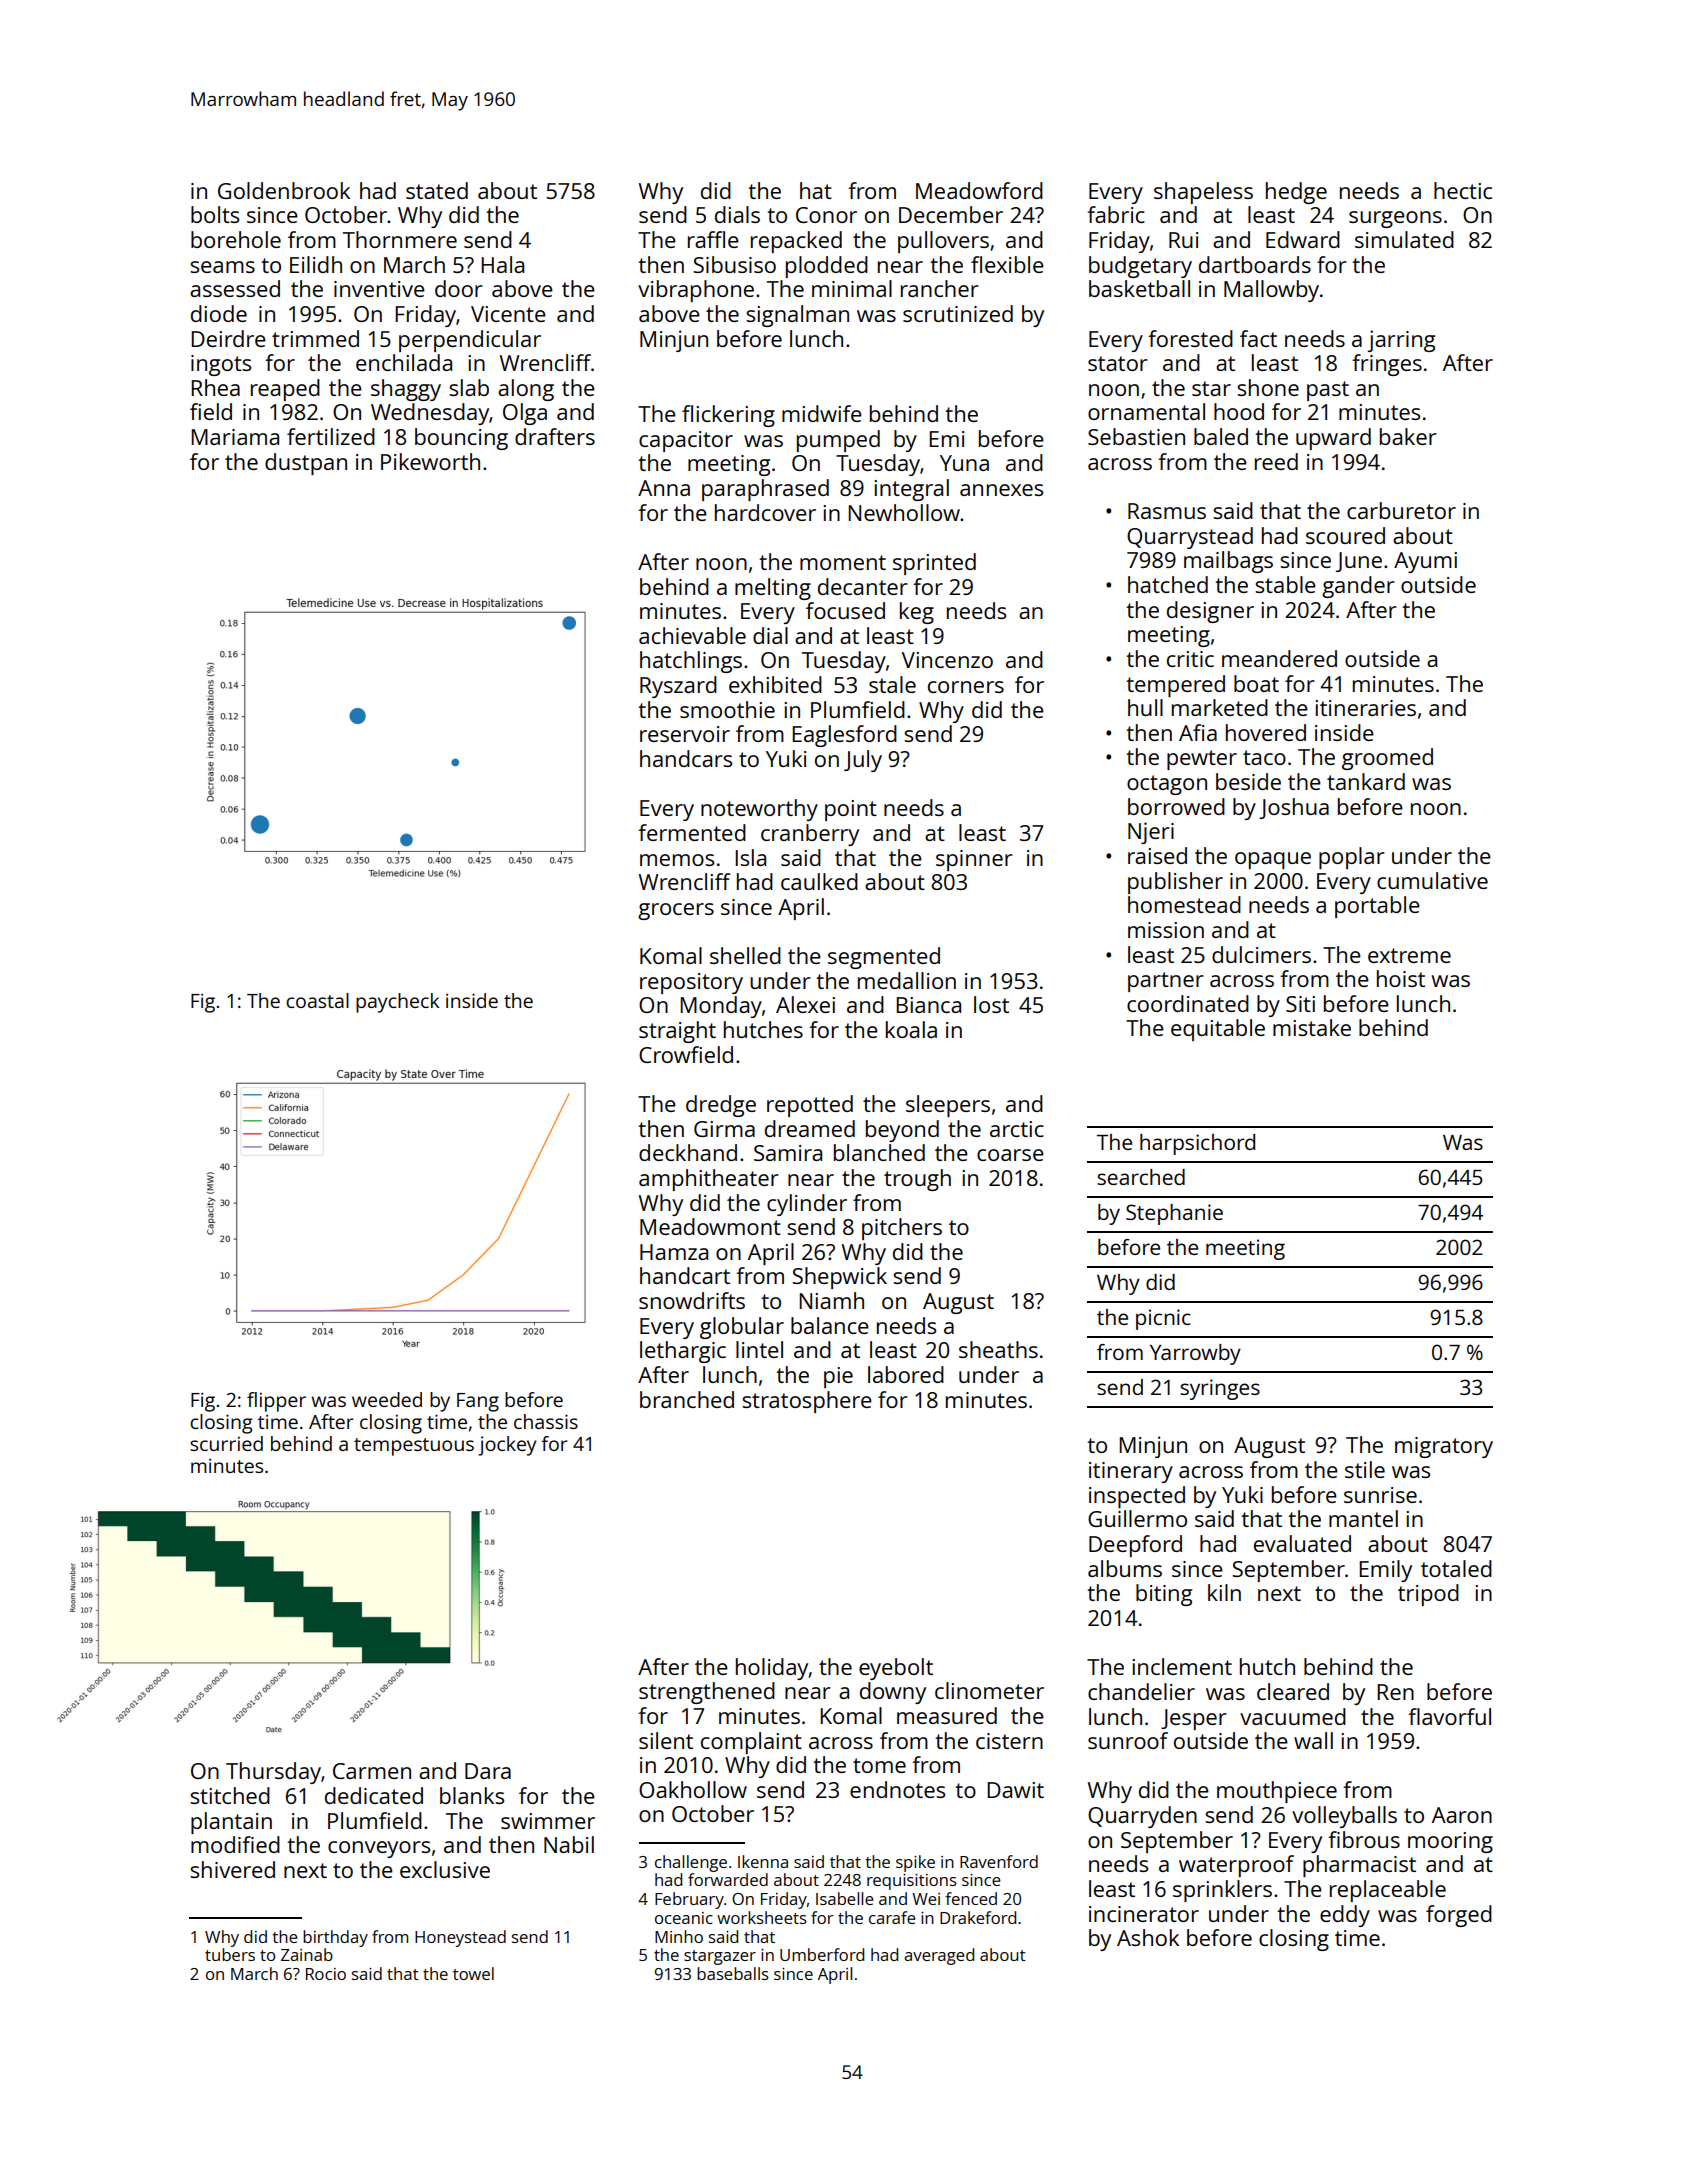  I want to click on cylinder, so click(807, 1205).
